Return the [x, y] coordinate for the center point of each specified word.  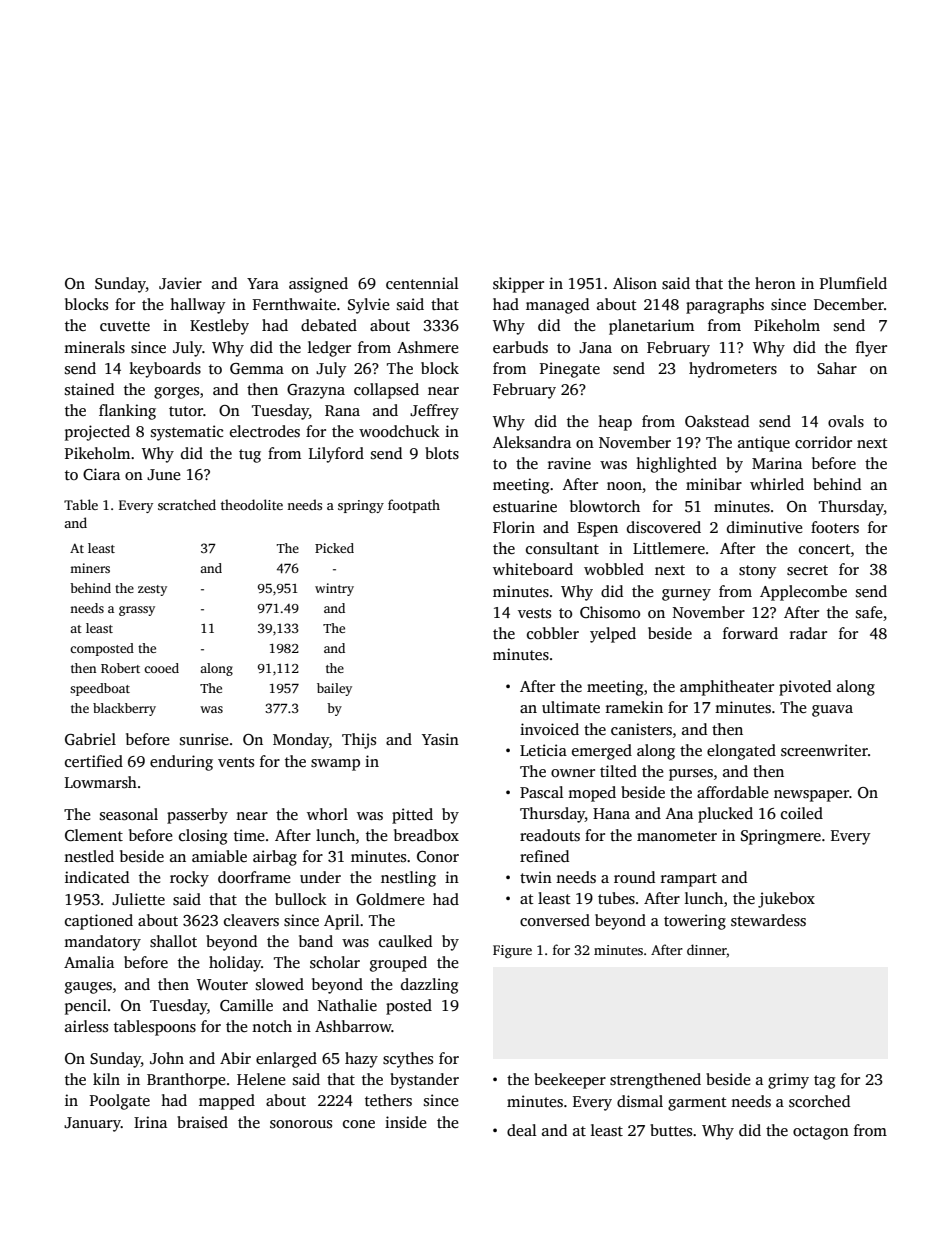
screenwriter [824, 750]
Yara [263, 283]
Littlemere [669, 548]
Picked [334, 548]
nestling [408, 879]
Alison [635, 283]
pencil [86, 1007]
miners [90, 568]
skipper [518, 285]
